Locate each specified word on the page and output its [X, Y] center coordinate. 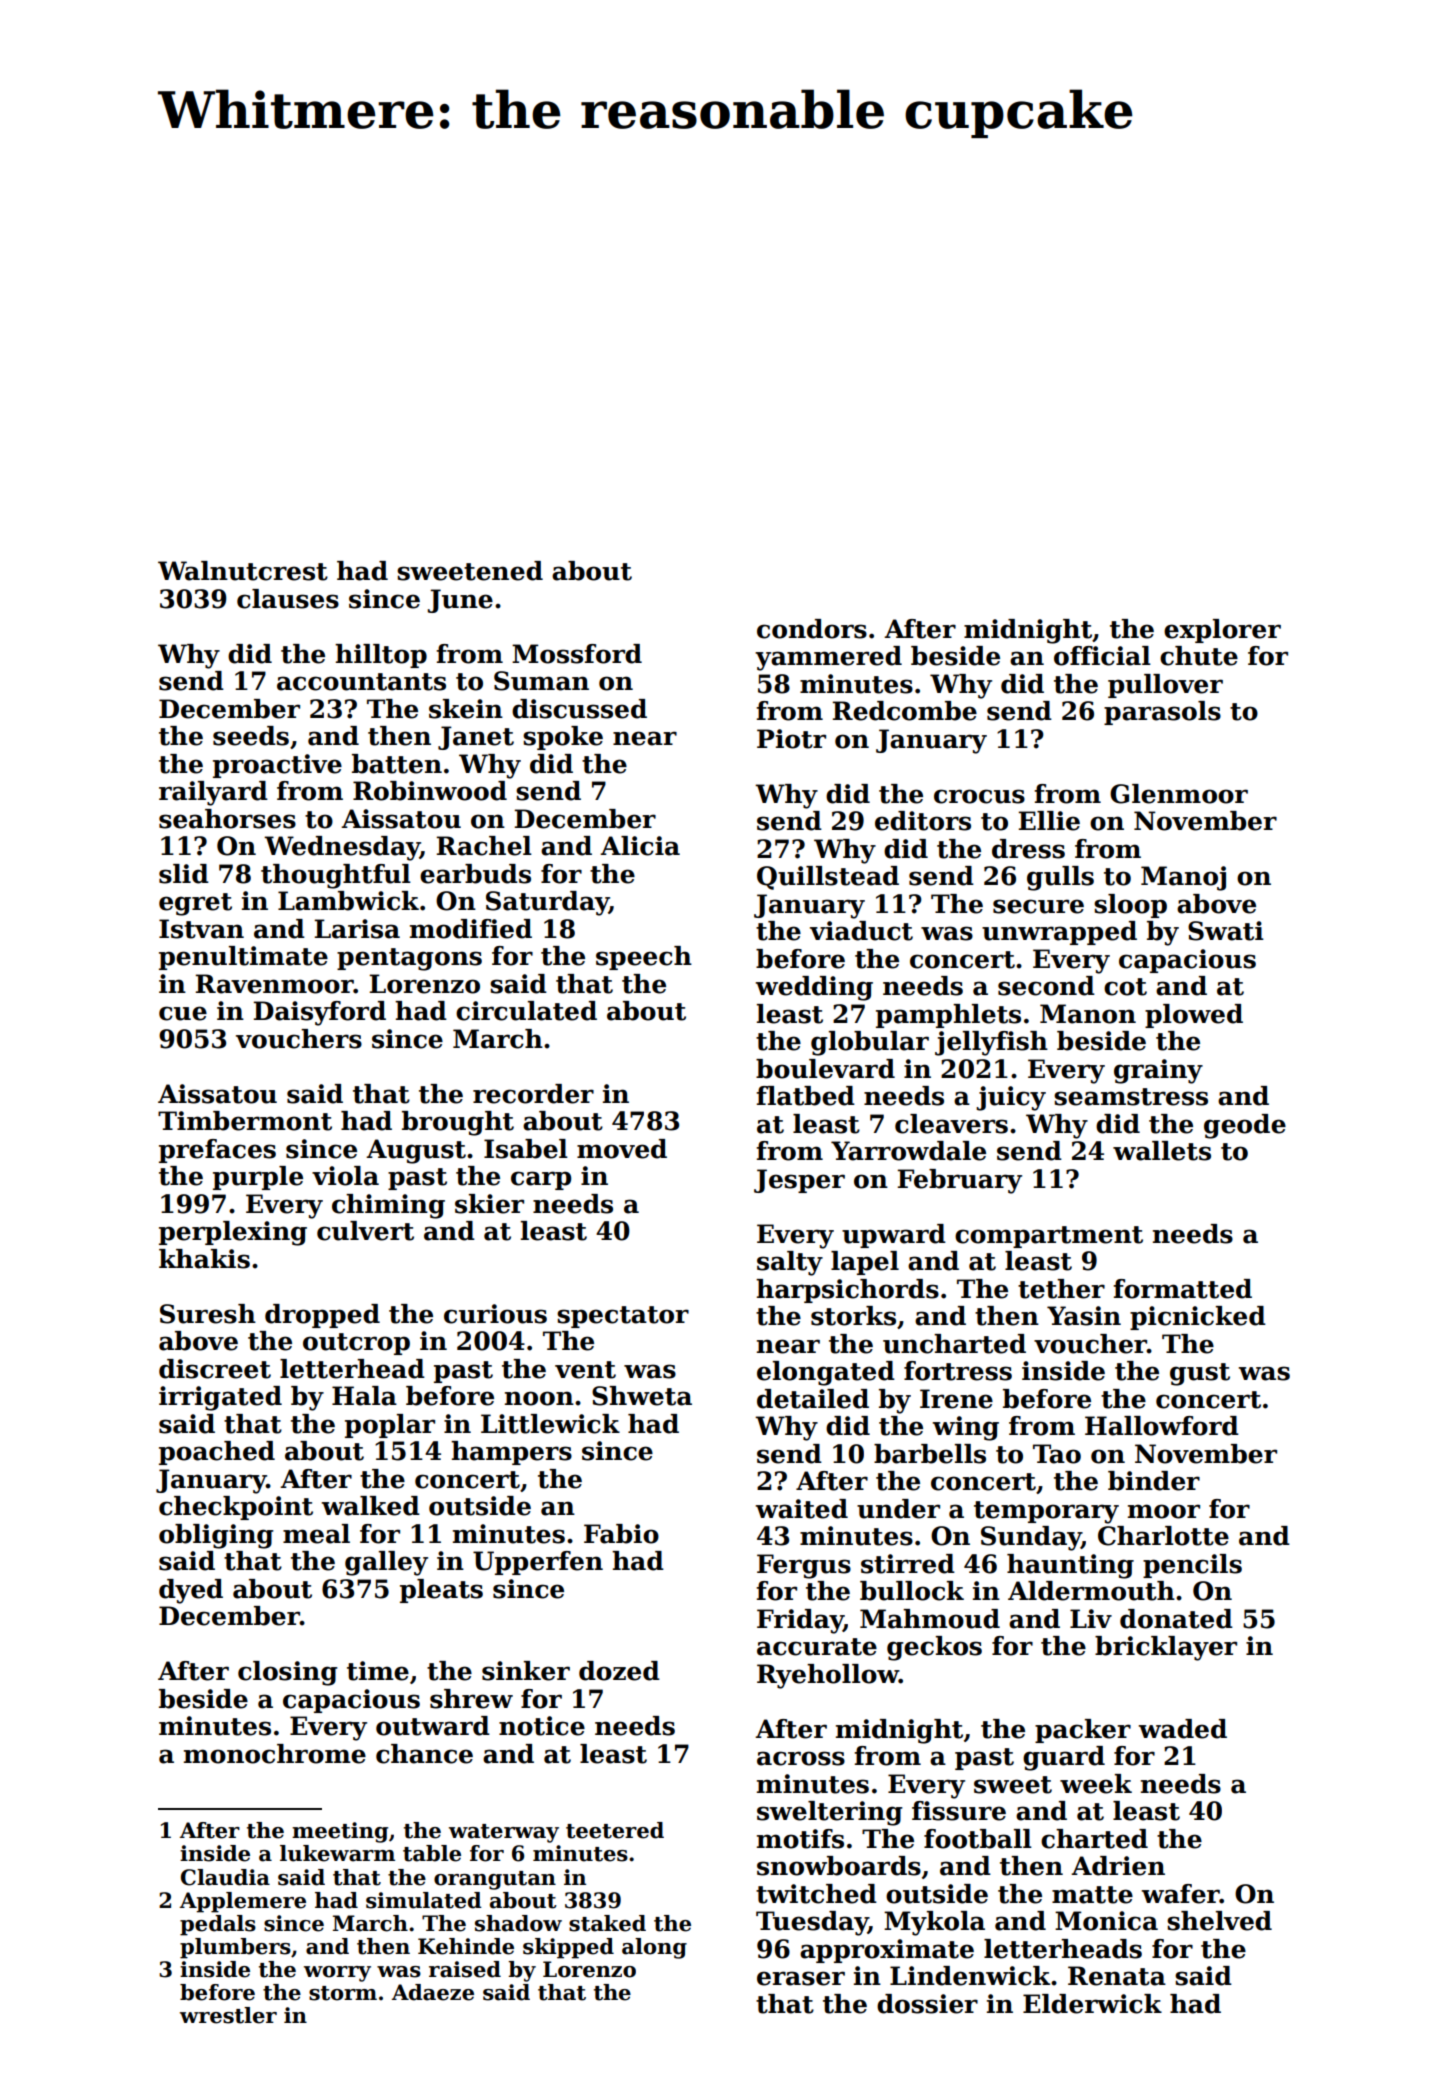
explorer [1222, 631]
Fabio [621, 1534]
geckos [934, 1648]
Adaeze [433, 1992]
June [460, 601]
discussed [579, 709]
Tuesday [812, 1923]
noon [539, 1398]
